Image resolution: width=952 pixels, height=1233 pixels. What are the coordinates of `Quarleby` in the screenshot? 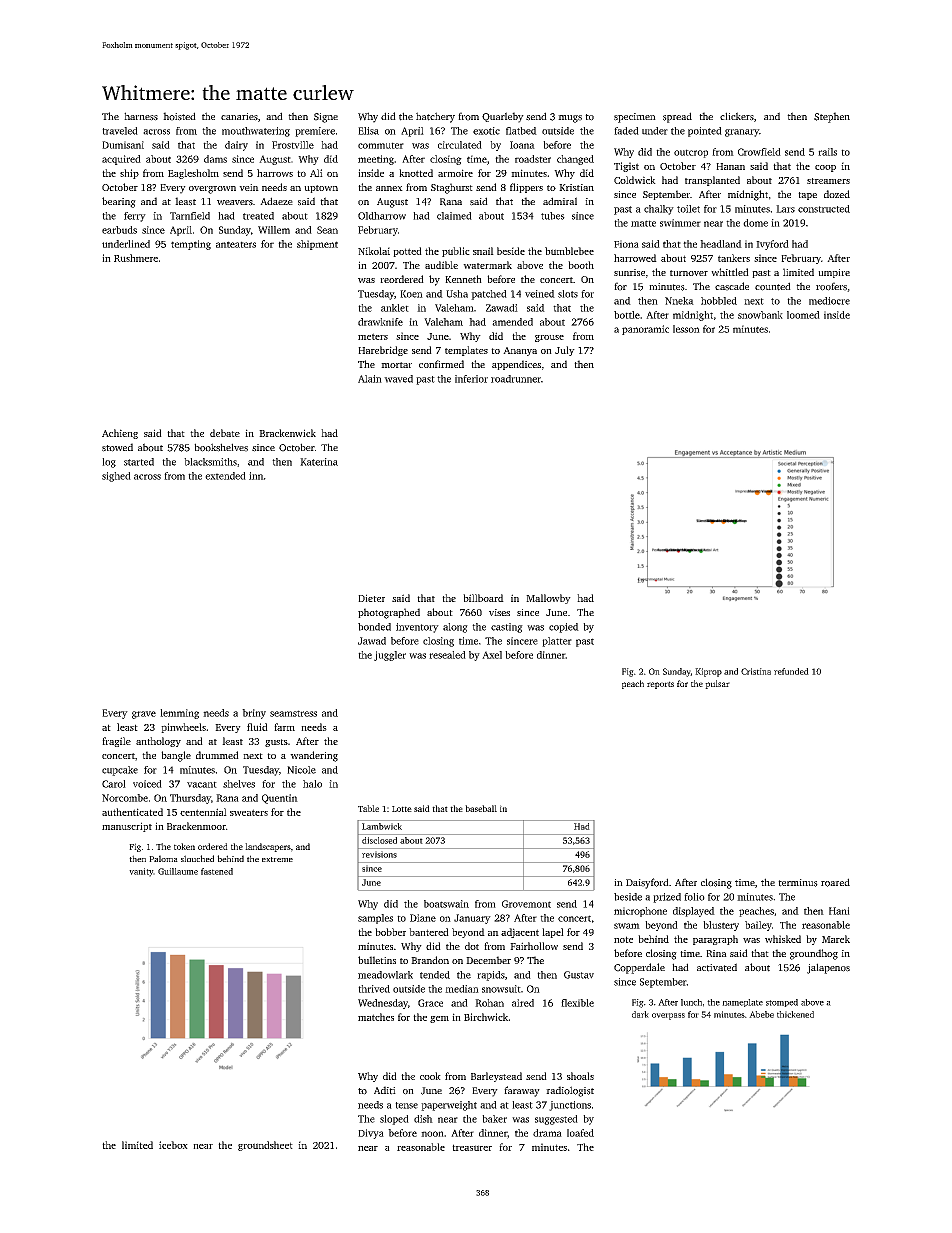 It's located at (503, 117).
